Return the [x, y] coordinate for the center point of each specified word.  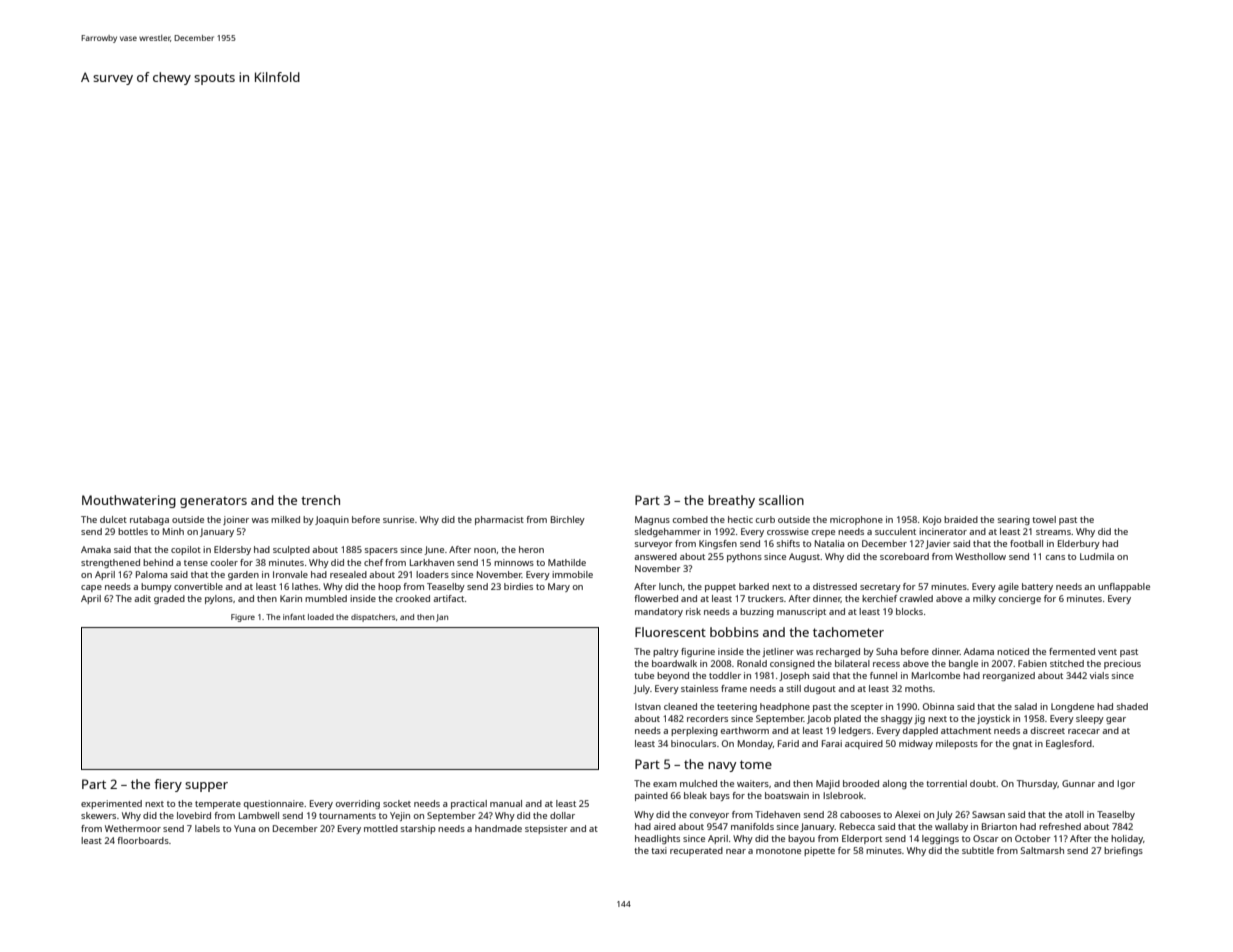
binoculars [693, 743]
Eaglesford [1069, 744]
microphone [856, 520]
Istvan [648, 706]
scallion [781, 500]
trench [320, 500]
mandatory [659, 612]
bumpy [156, 587]
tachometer [848, 632]
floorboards [143, 840]
